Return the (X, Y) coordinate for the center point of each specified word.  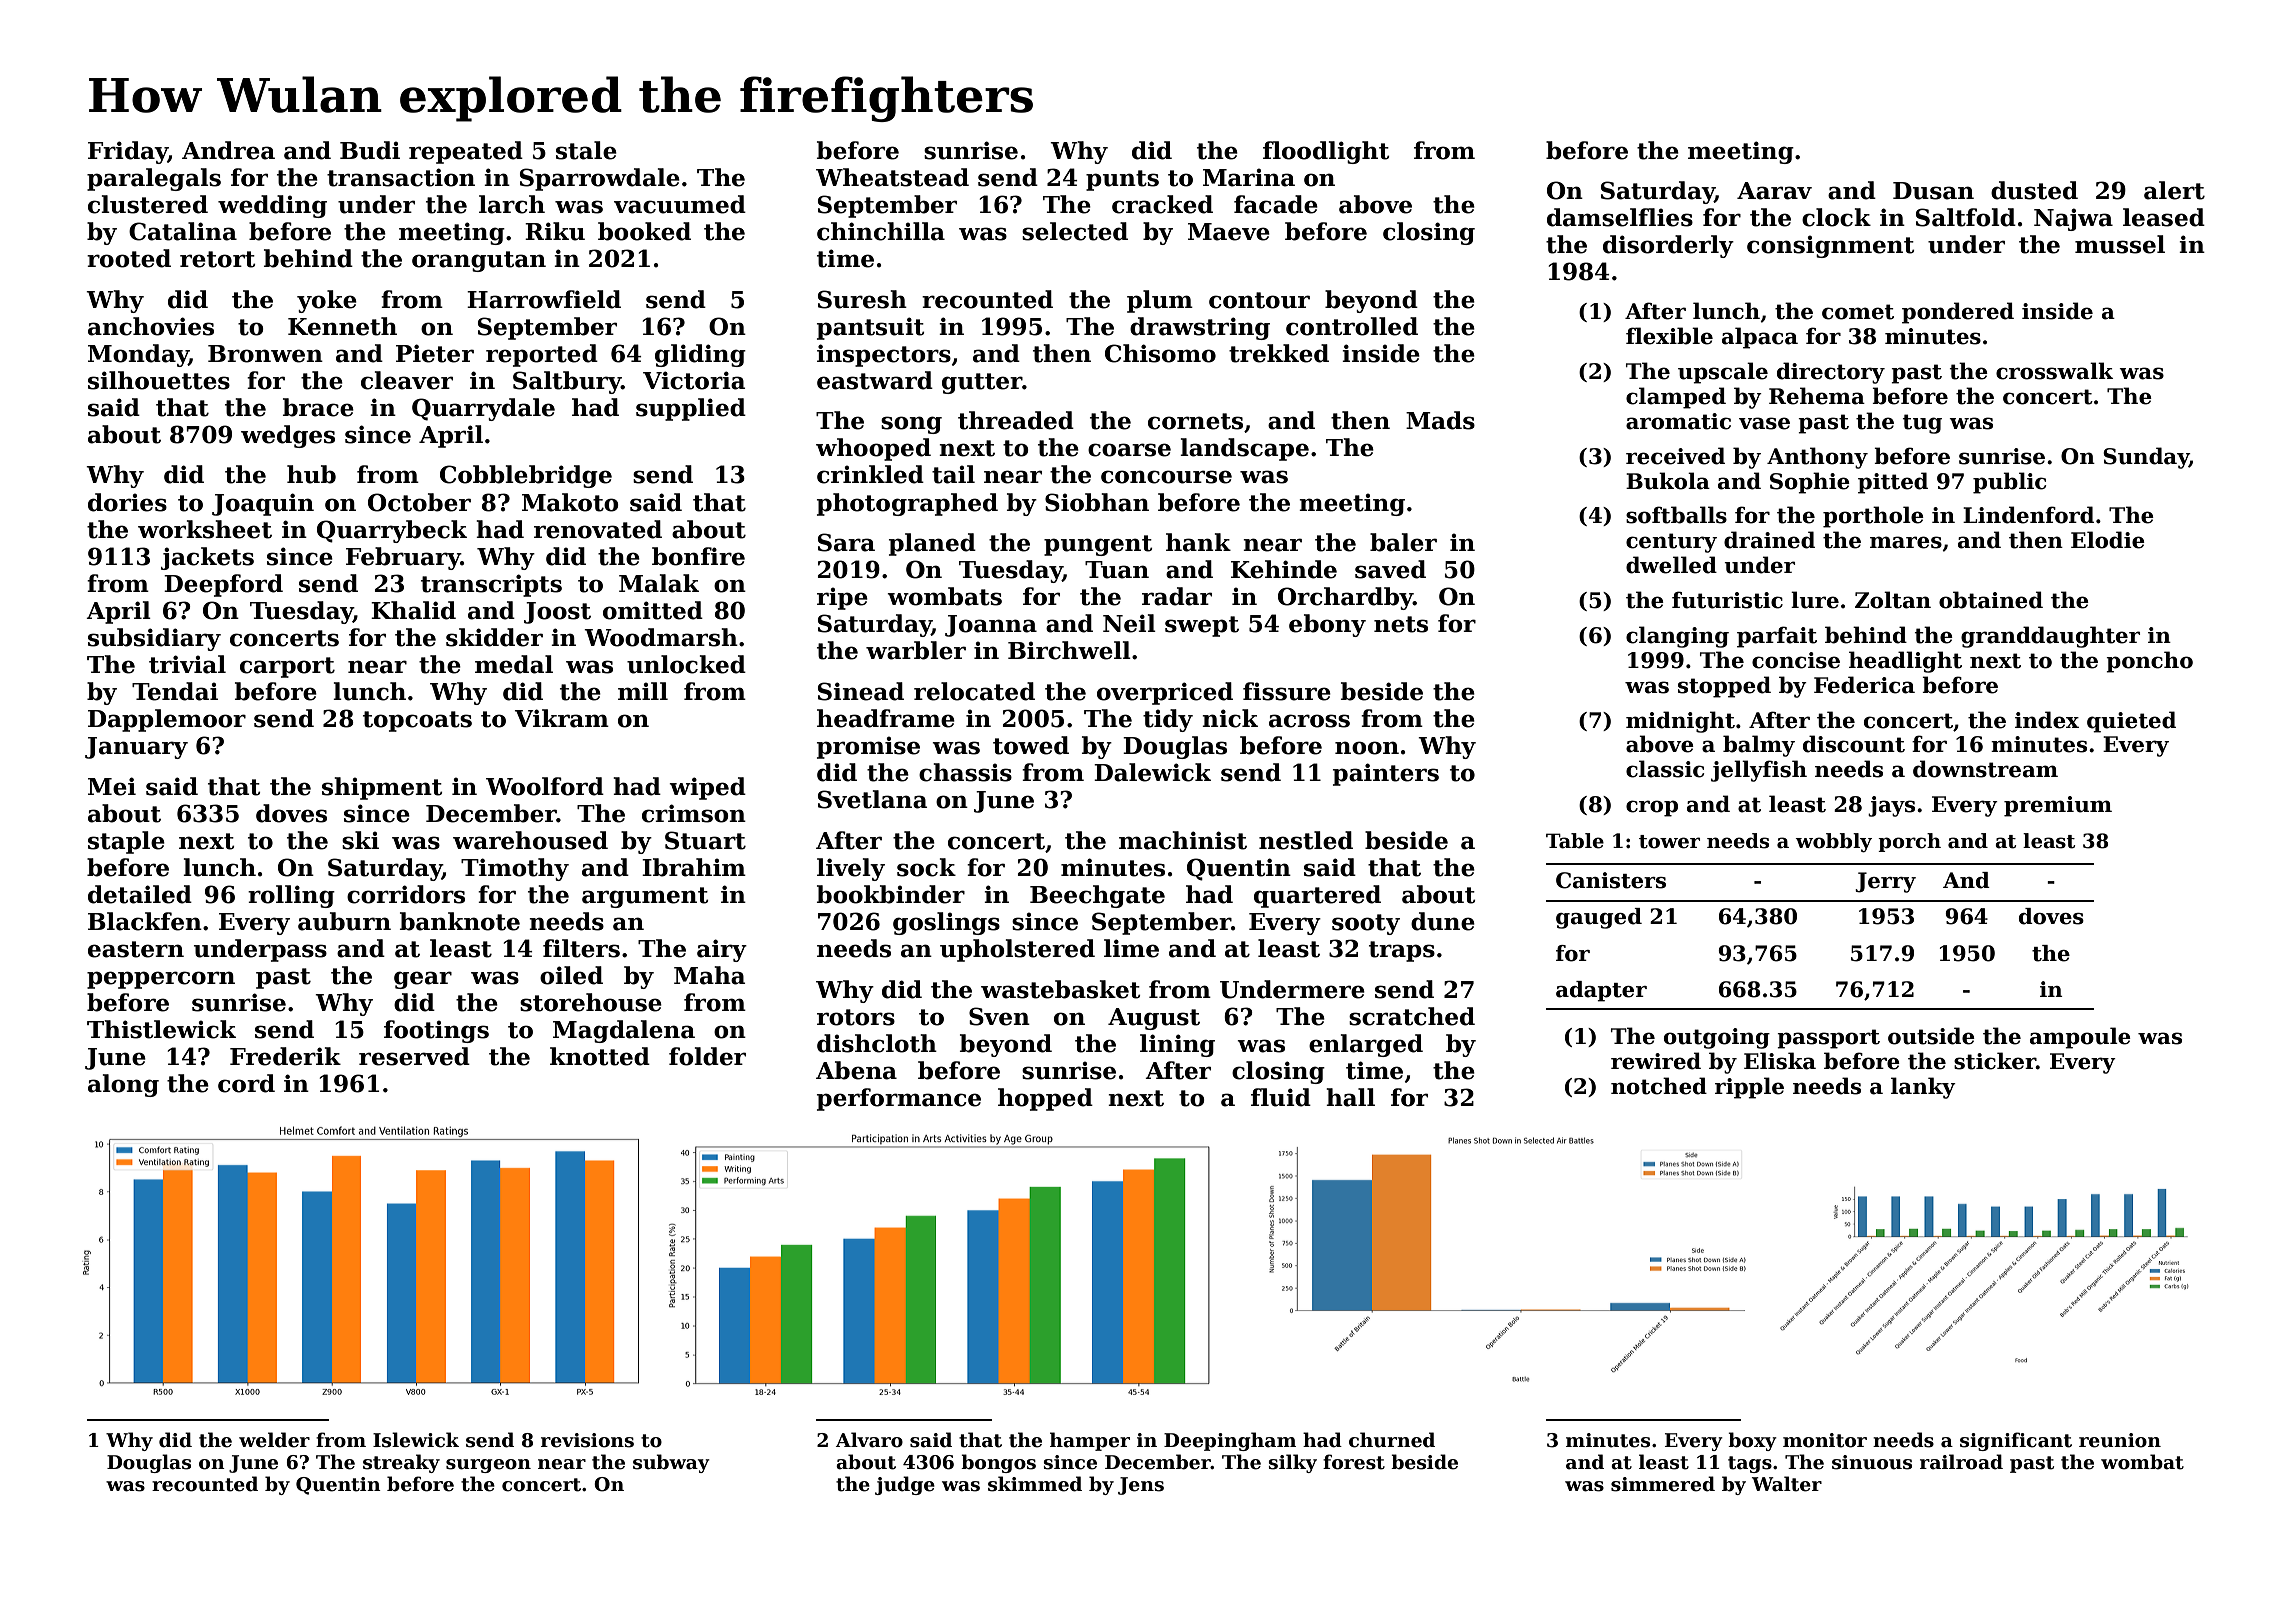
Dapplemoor (167, 720)
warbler (916, 650)
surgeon (488, 1466)
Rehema (1817, 396)
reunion (2120, 1440)
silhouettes (159, 380)
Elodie (2108, 540)
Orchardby (1345, 598)
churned (1392, 1440)
